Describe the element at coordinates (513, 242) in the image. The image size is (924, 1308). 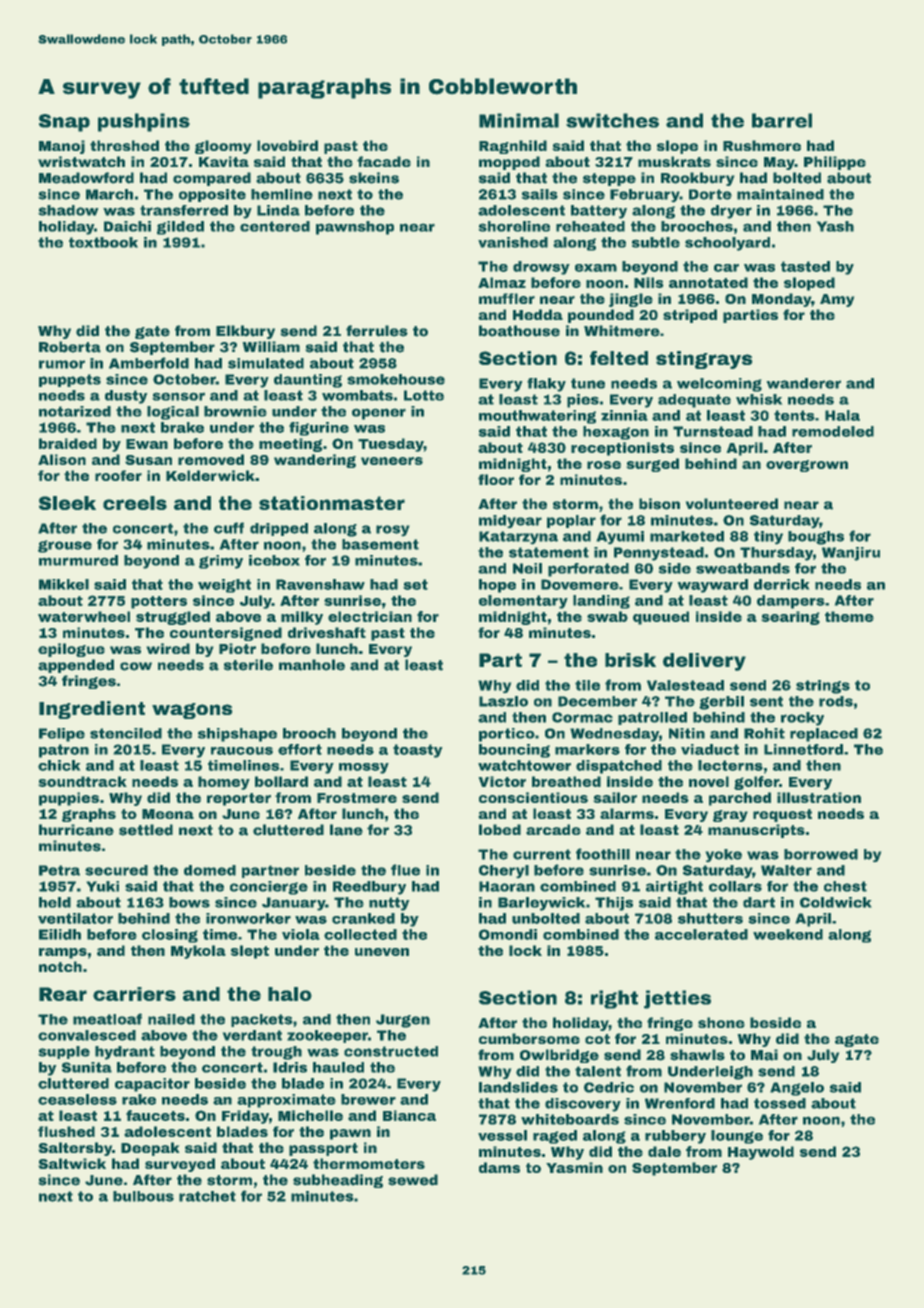
I see `vanished` at that location.
